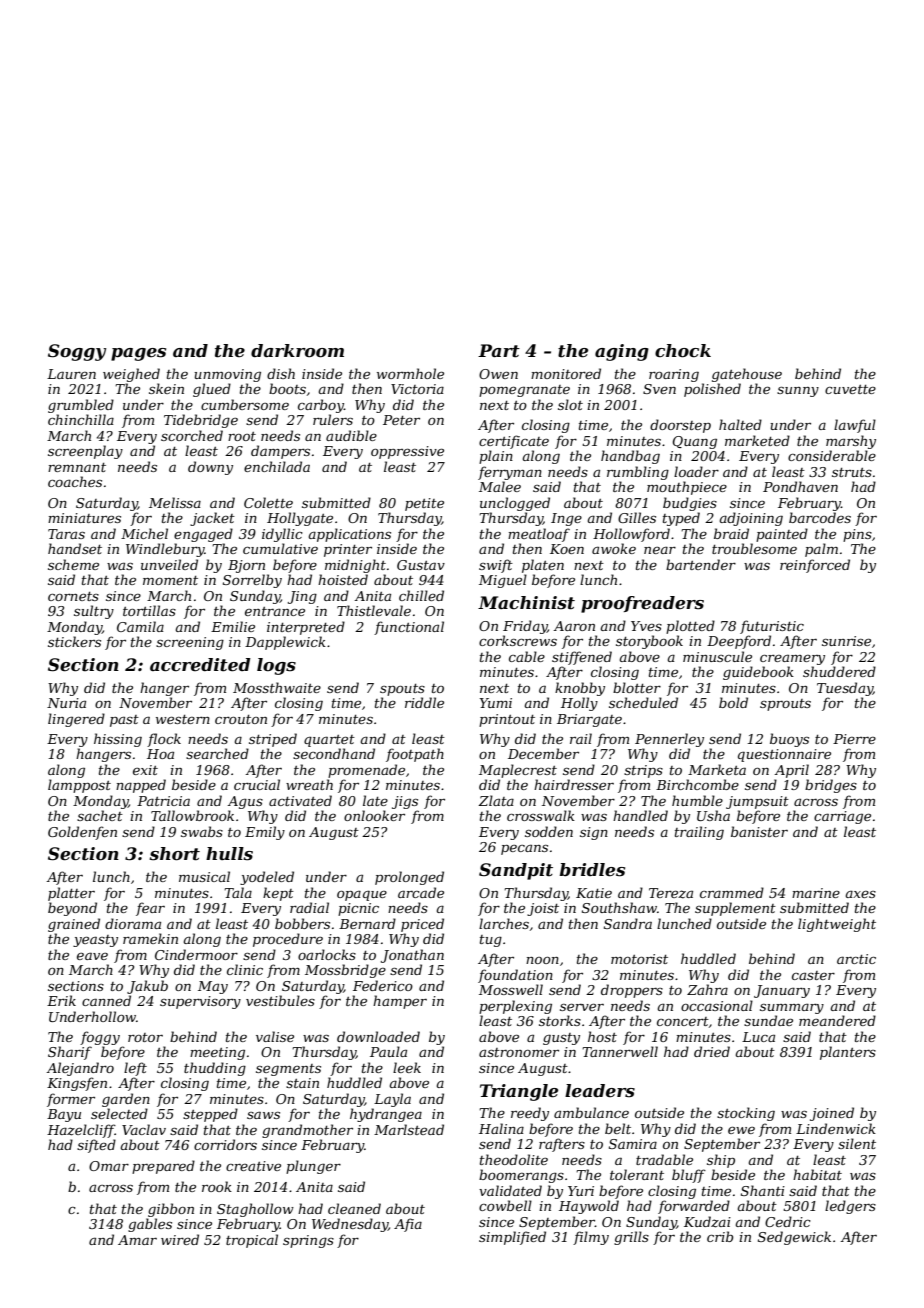 The width and height of the screenshot is (924, 1308). What do you see at coordinates (792, 659) in the screenshot?
I see `creamery` at bounding box center [792, 659].
